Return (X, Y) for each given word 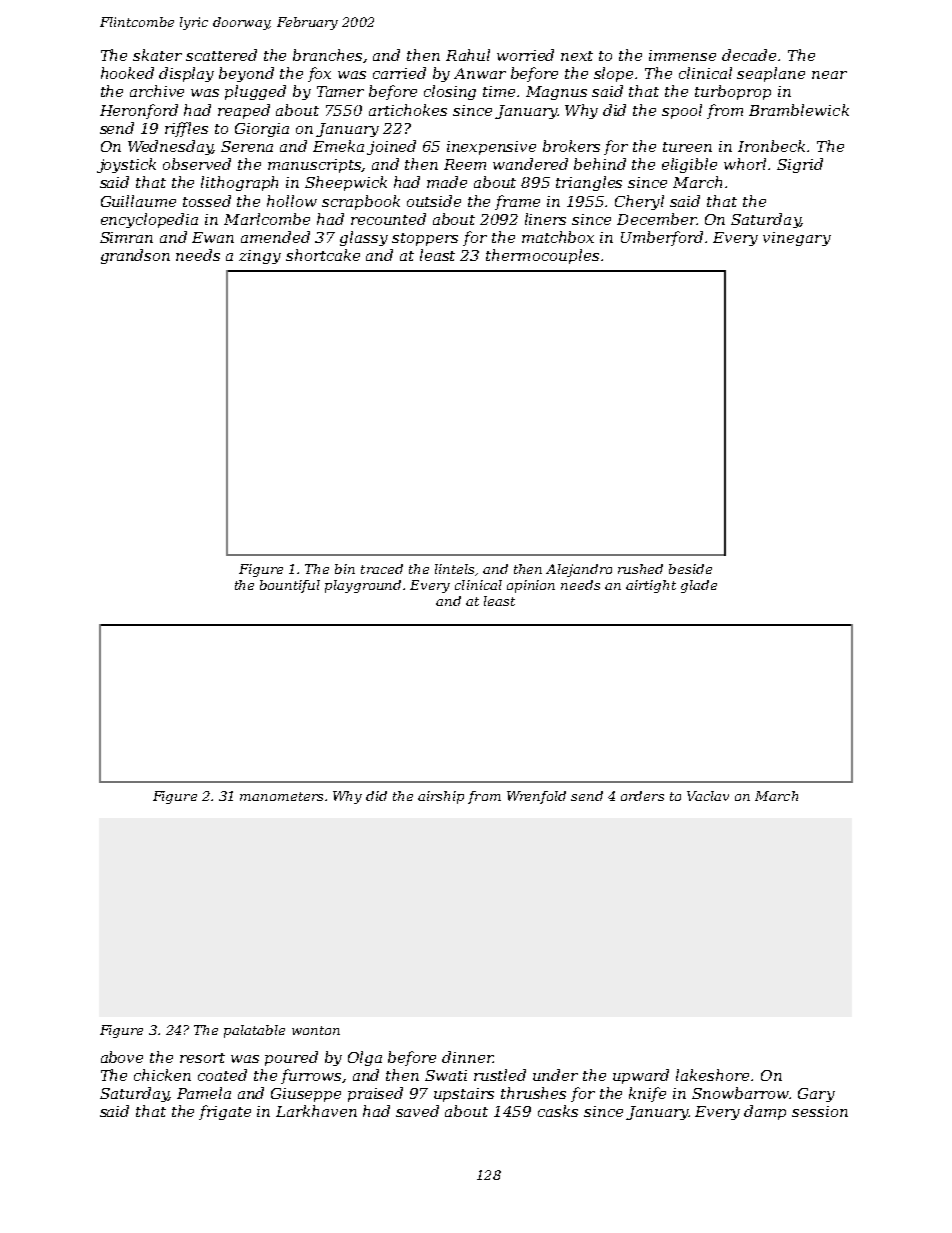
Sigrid (800, 165)
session (820, 1111)
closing (450, 92)
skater (157, 55)
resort (202, 1058)
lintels (455, 570)
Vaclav (708, 796)
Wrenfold (536, 797)
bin (345, 569)
